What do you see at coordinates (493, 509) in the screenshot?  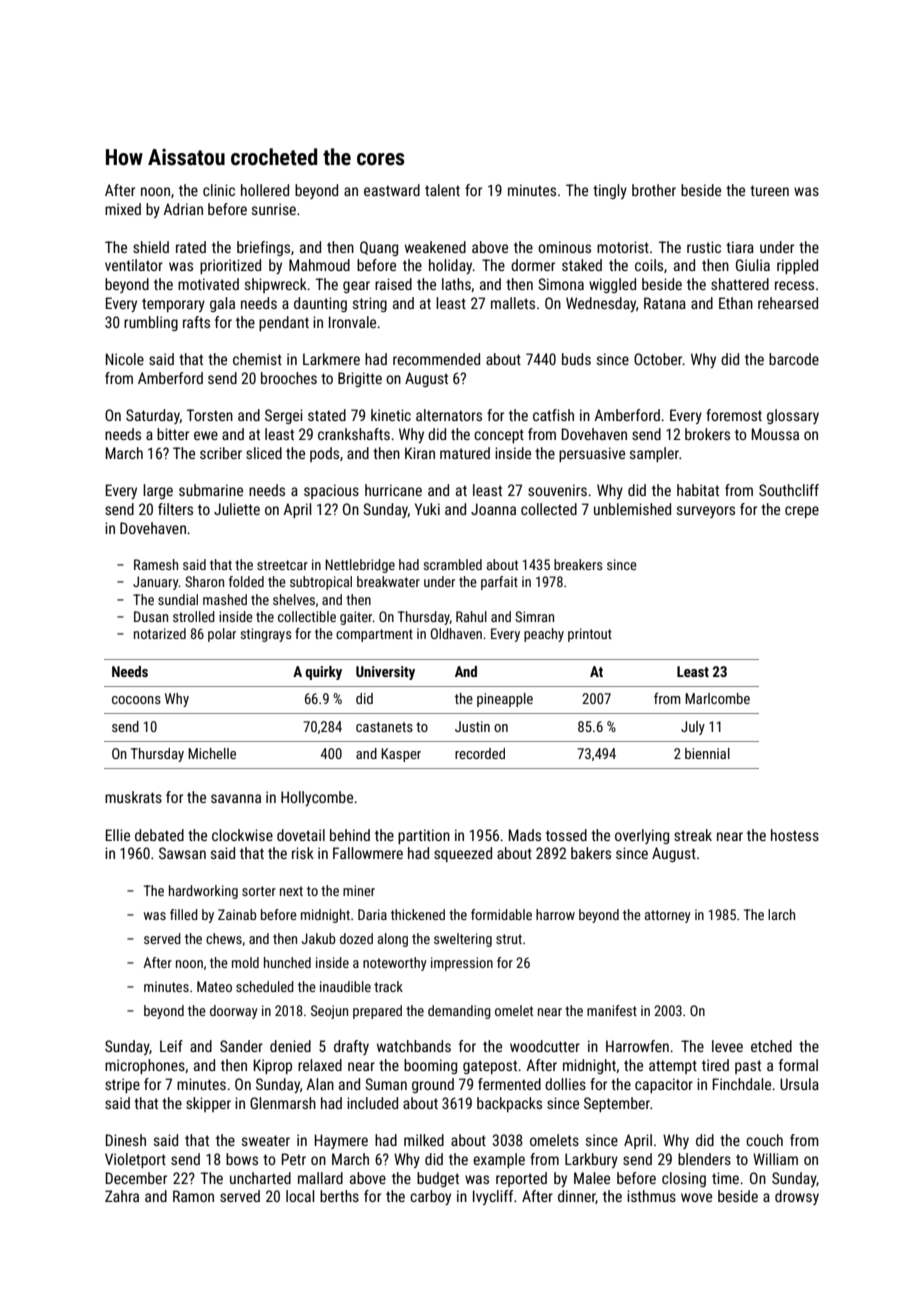 I see `Joanna` at bounding box center [493, 509].
